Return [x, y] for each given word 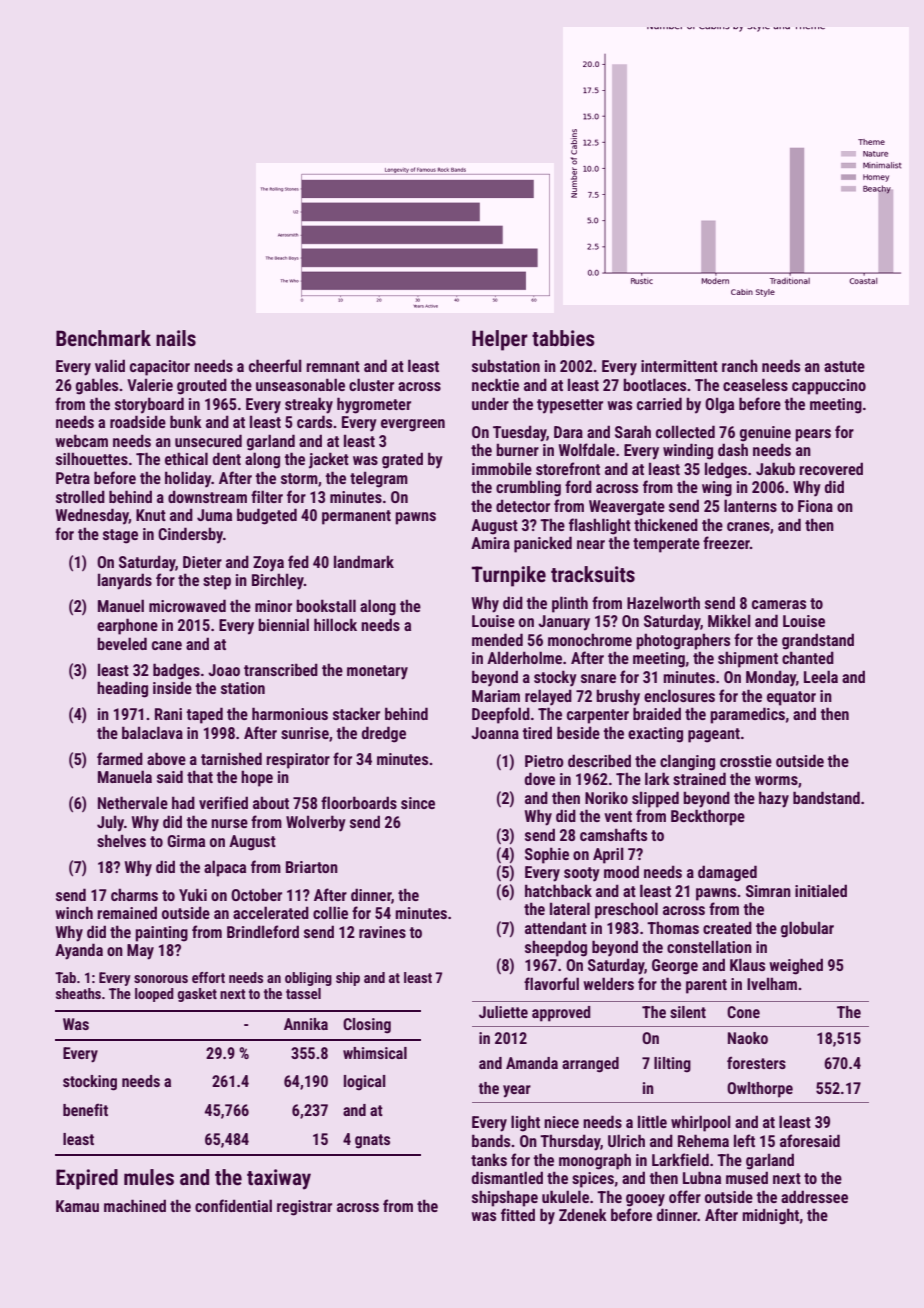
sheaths [78, 993]
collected [685, 431]
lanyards [125, 581]
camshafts [613, 834]
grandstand [818, 641]
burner [517, 449]
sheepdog [556, 948]
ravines [382, 932]
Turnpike [509, 576]
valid [110, 365]
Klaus [747, 964]
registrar [304, 1208]
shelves [121, 840]
